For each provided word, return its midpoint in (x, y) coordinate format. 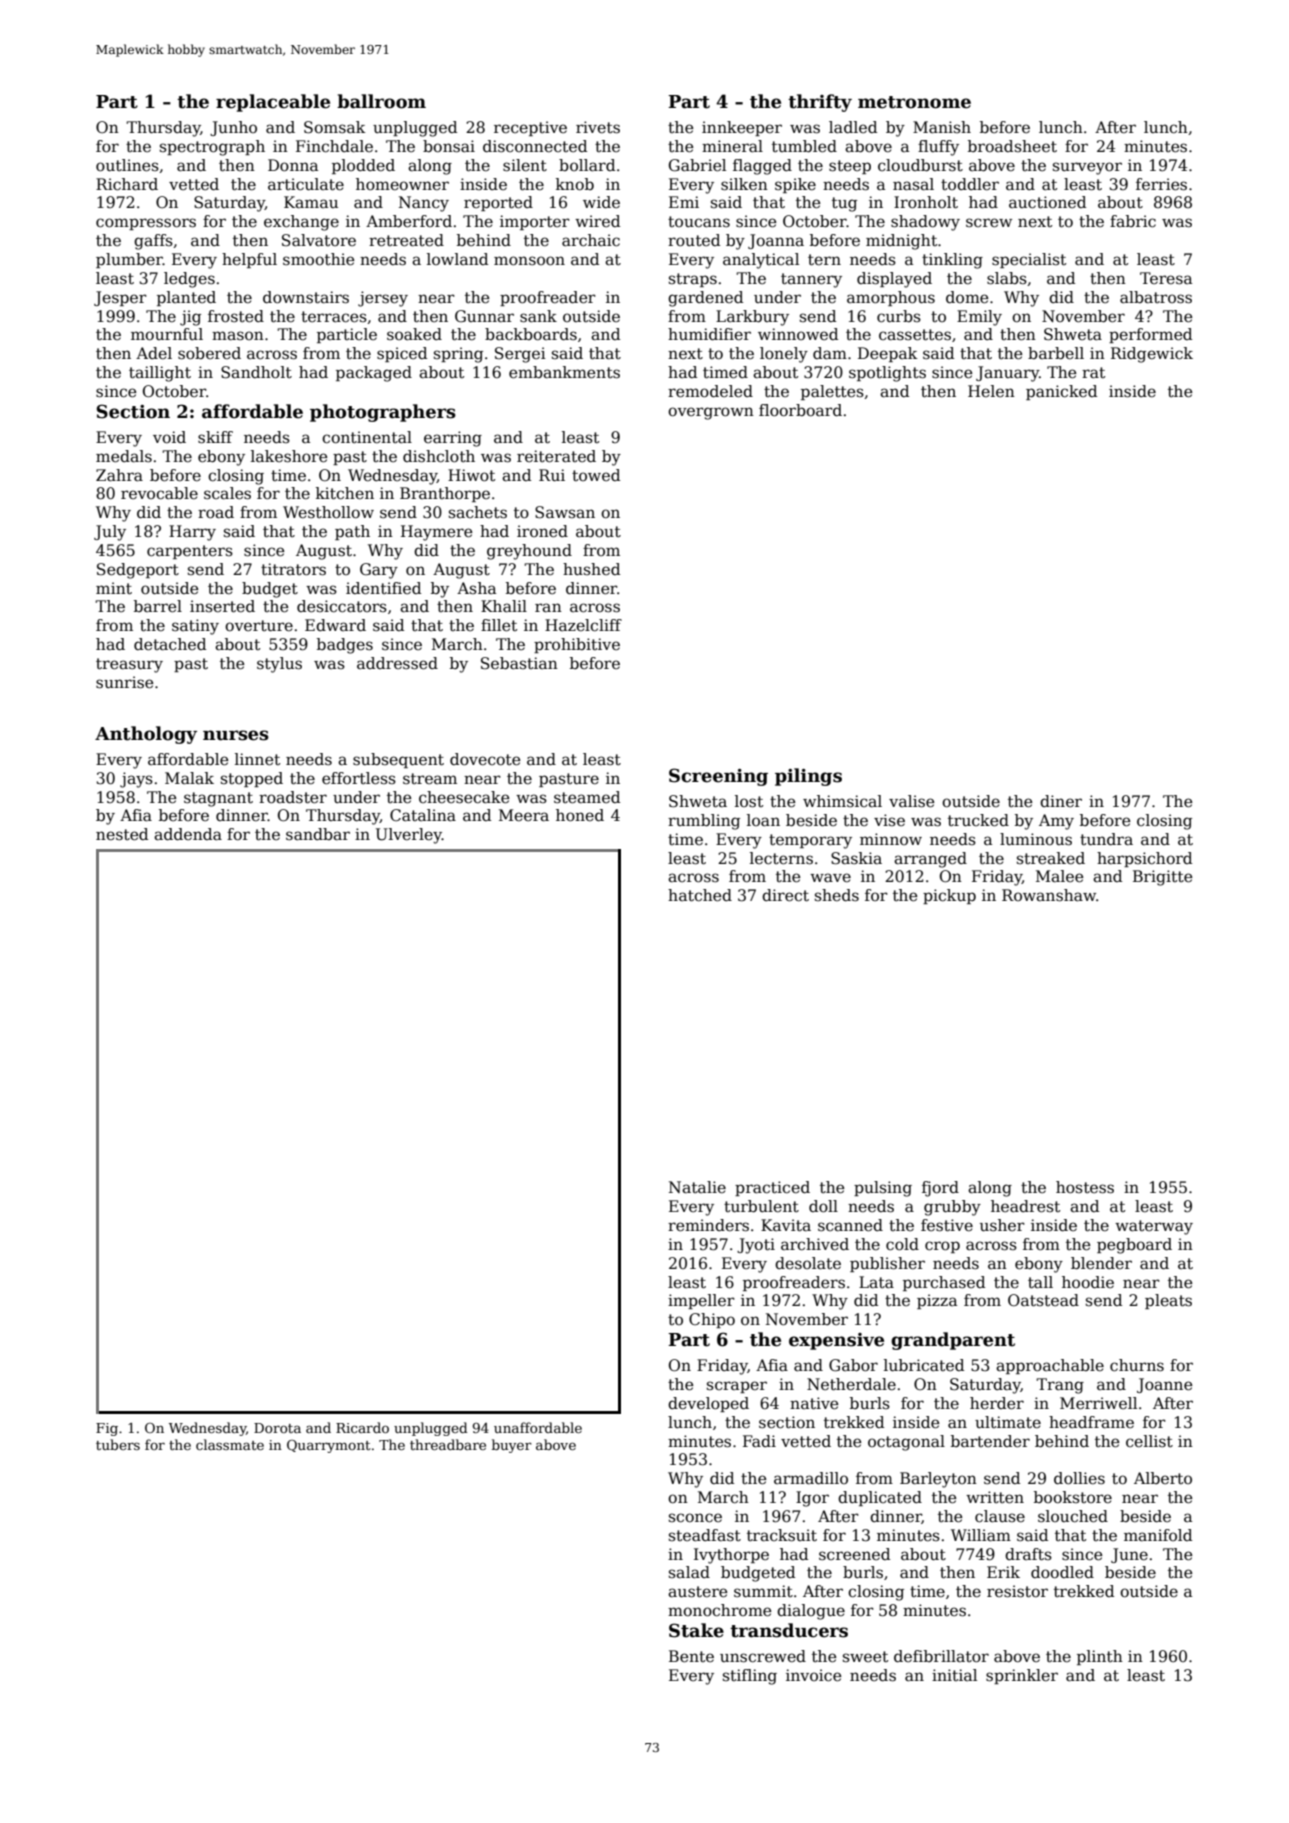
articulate (306, 184)
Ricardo (362, 1427)
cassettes (915, 335)
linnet (257, 759)
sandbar (318, 834)
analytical (761, 261)
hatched (700, 895)
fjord (940, 1189)
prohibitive (577, 645)
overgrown (711, 413)
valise (911, 801)
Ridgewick (1152, 355)
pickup (949, 896)
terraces (334, 317)
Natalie (697, 1187)
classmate (230, 1444)
